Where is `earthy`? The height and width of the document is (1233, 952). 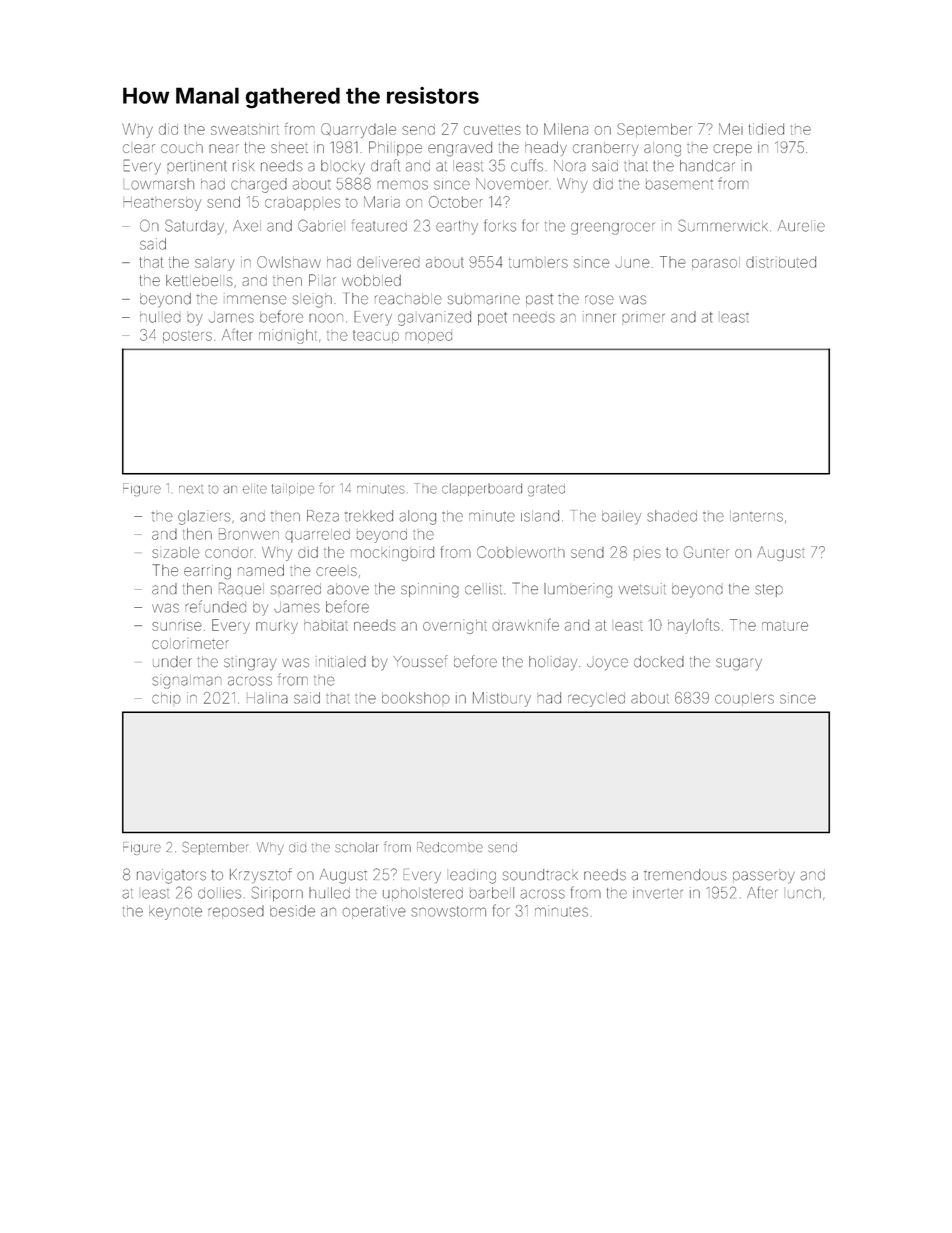
earthy is located at coordinates (457, 228).
